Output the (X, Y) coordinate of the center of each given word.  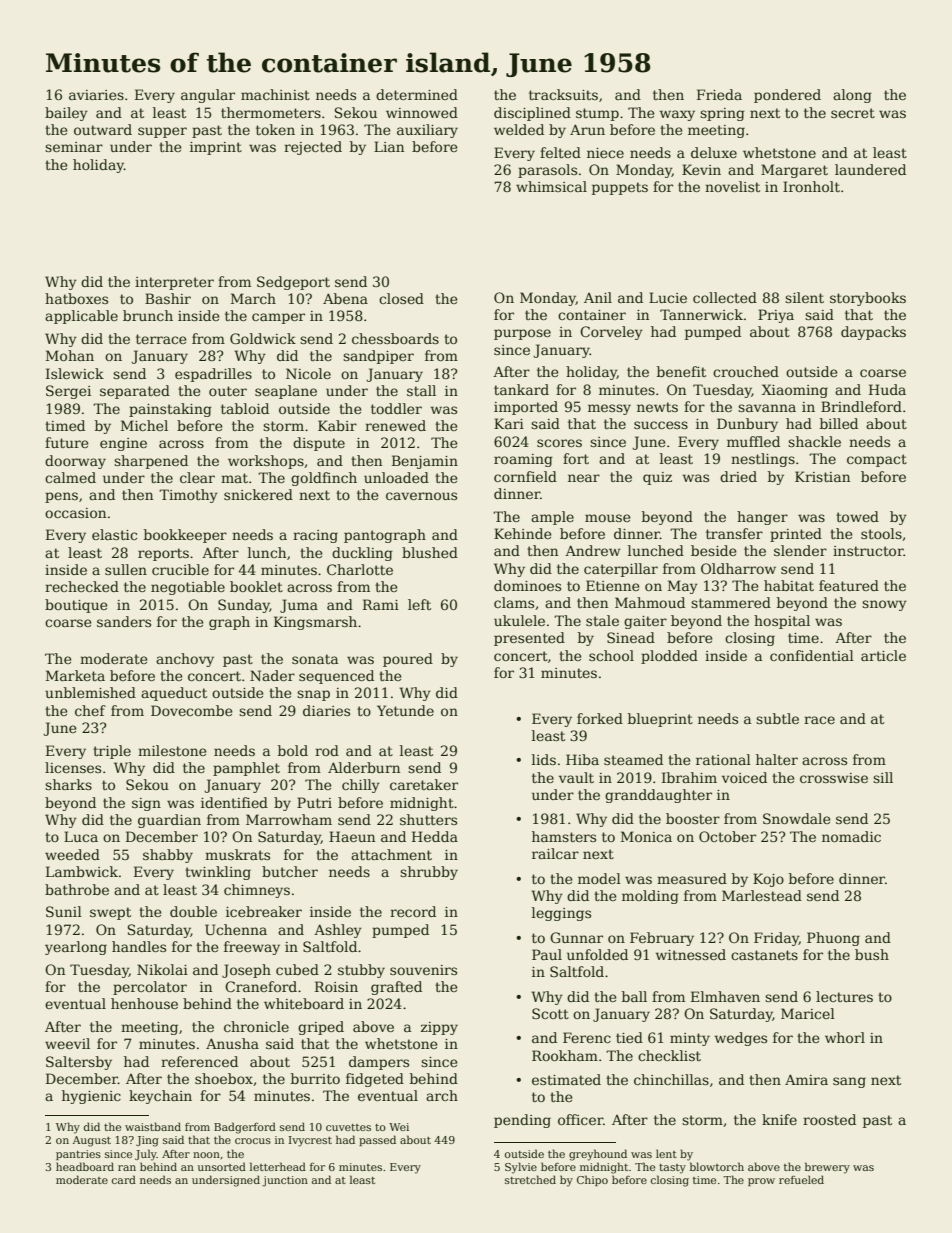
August (92, 1141)
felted (560, 152)
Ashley (338, 931)
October (727, 836)
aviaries (96, 95)
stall (421, 390)
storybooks (868, 299)
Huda (887, 389)
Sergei (68, 392)
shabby (168, 856)
